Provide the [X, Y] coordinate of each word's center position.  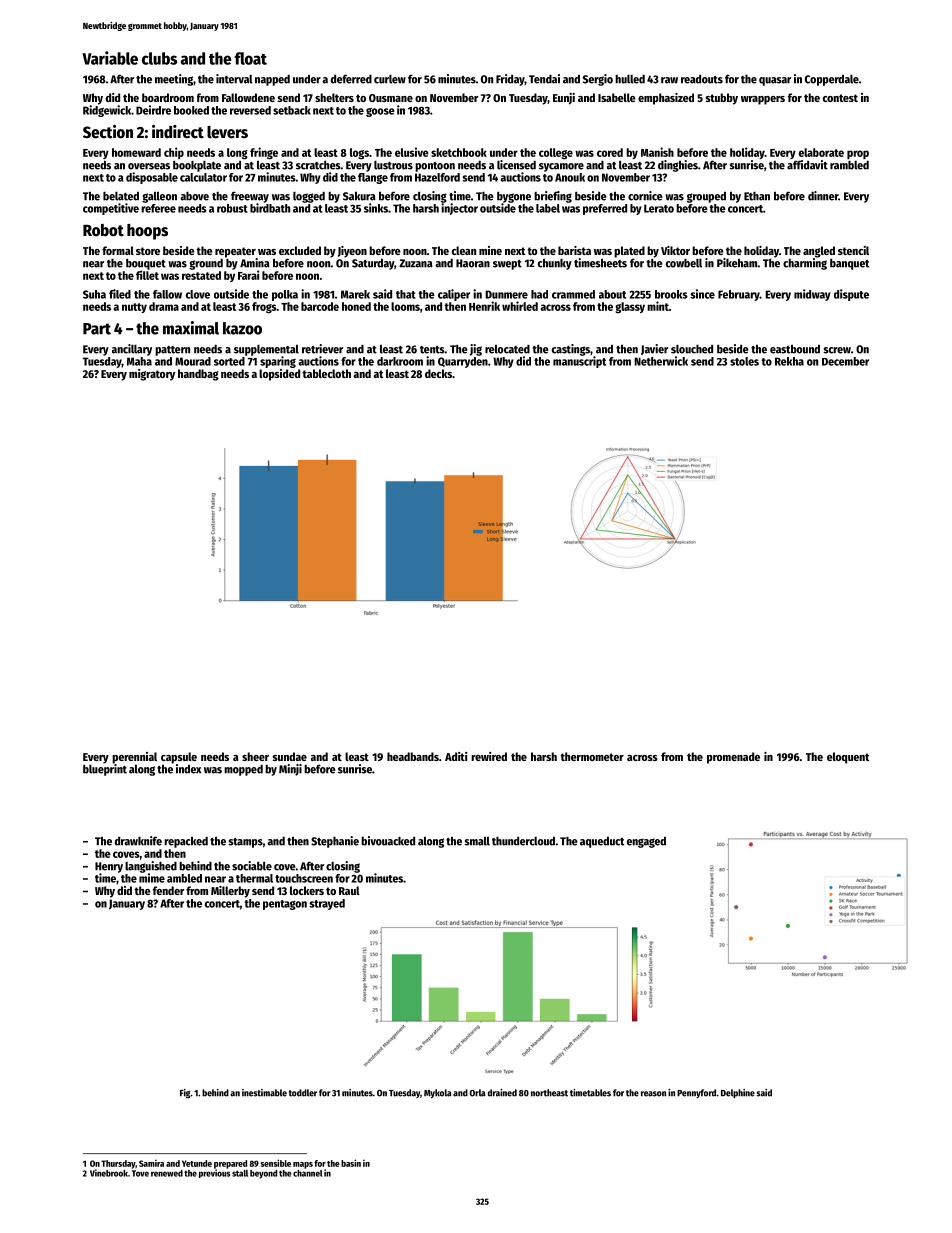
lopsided [279, 375]
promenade [733, 758]
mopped [243, 770]
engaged [646, 842]
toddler [303, 1093]
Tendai [544, 79]
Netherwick [661, 361]
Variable [110, 58]
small [477, 841]
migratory [152, 375]
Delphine [738, 1093]
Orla [478, 1093]
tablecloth [326, 373]
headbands [413, 756]
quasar [775, 81]
